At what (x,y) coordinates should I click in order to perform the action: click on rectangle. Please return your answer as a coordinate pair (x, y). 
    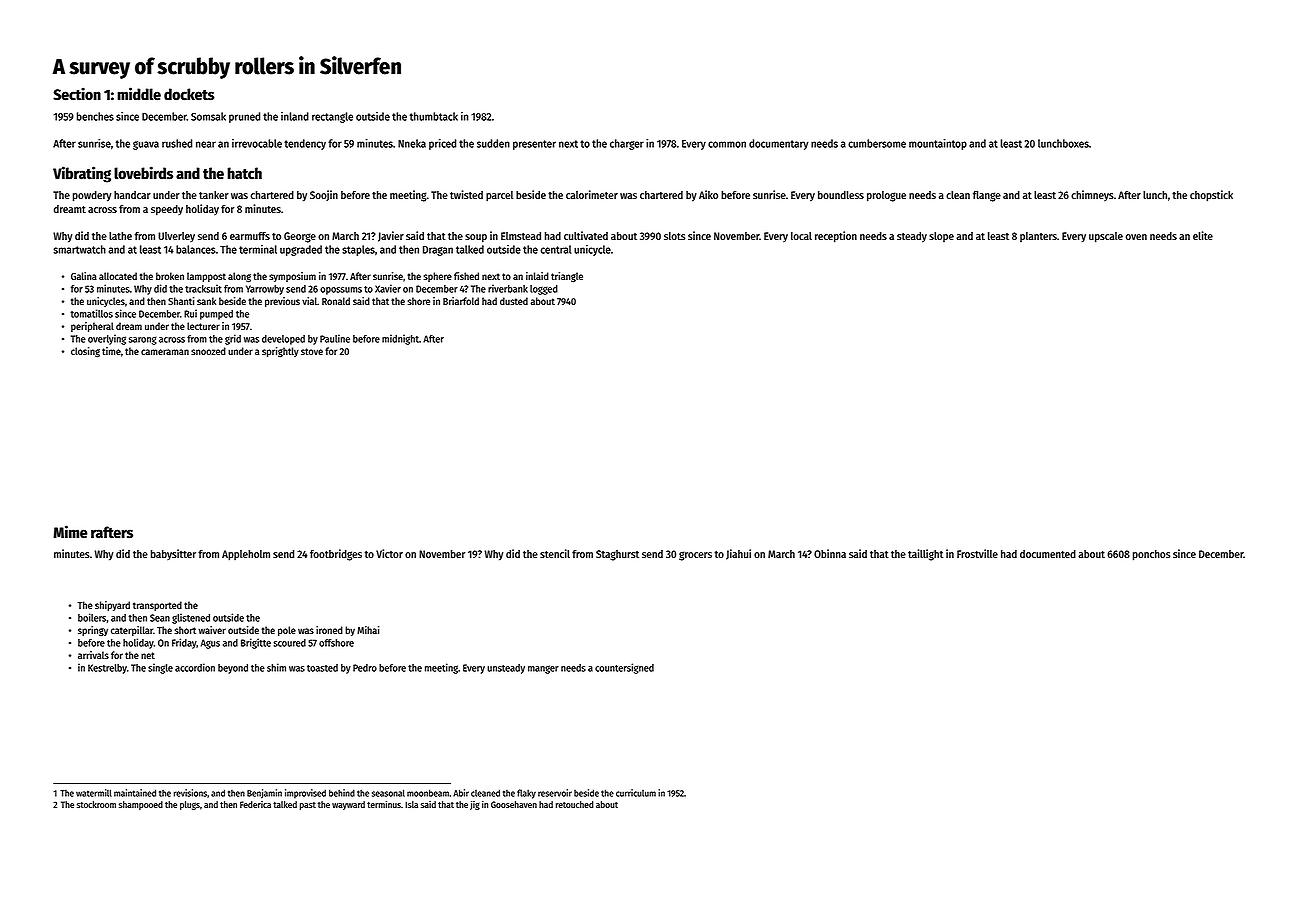
    Looking at the image, I should click on (332, 117).
